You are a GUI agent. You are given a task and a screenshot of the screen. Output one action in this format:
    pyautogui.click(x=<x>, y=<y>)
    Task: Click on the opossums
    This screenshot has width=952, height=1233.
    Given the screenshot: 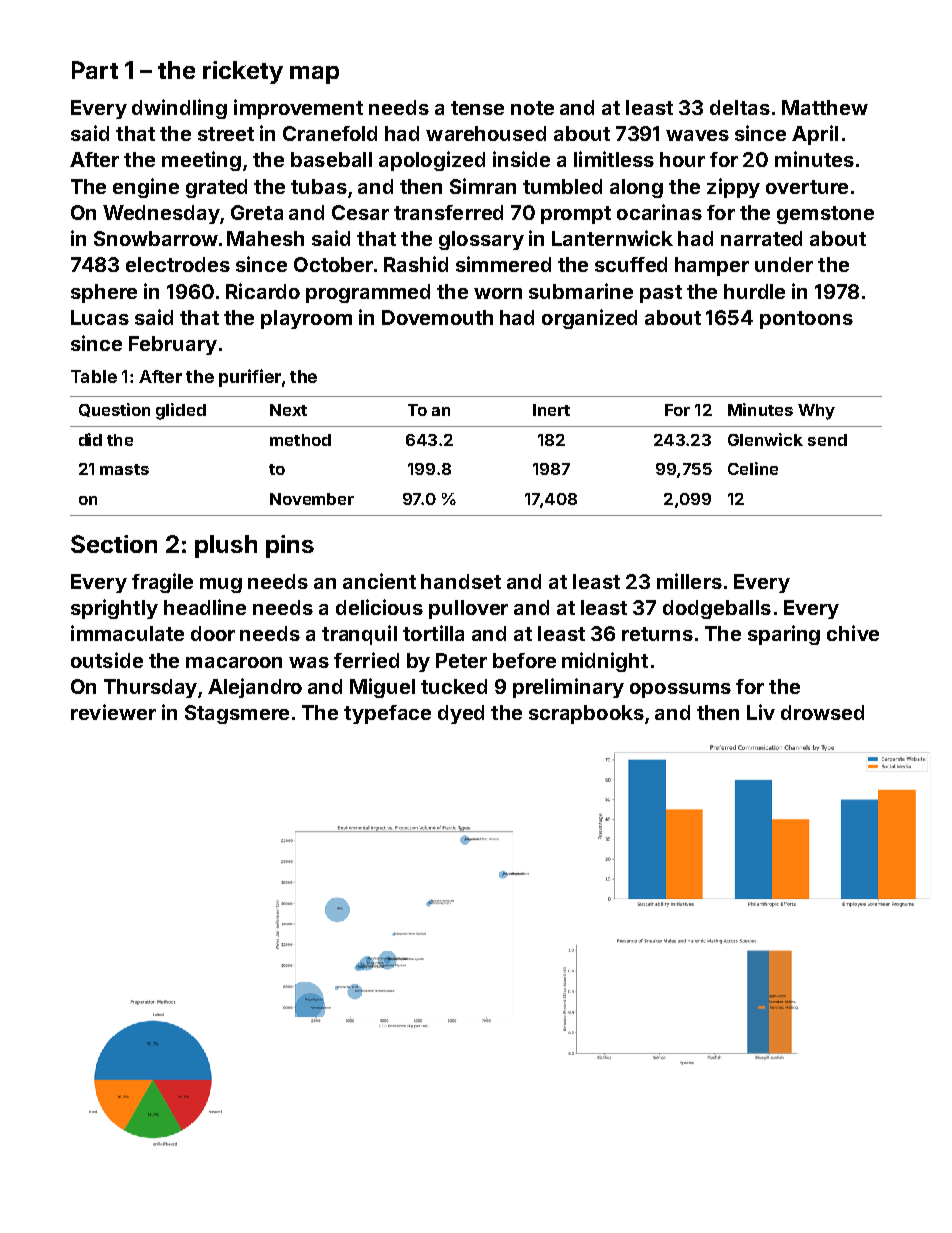 What is the action you would take?
    pyautogui.click(x=680, y=690)
